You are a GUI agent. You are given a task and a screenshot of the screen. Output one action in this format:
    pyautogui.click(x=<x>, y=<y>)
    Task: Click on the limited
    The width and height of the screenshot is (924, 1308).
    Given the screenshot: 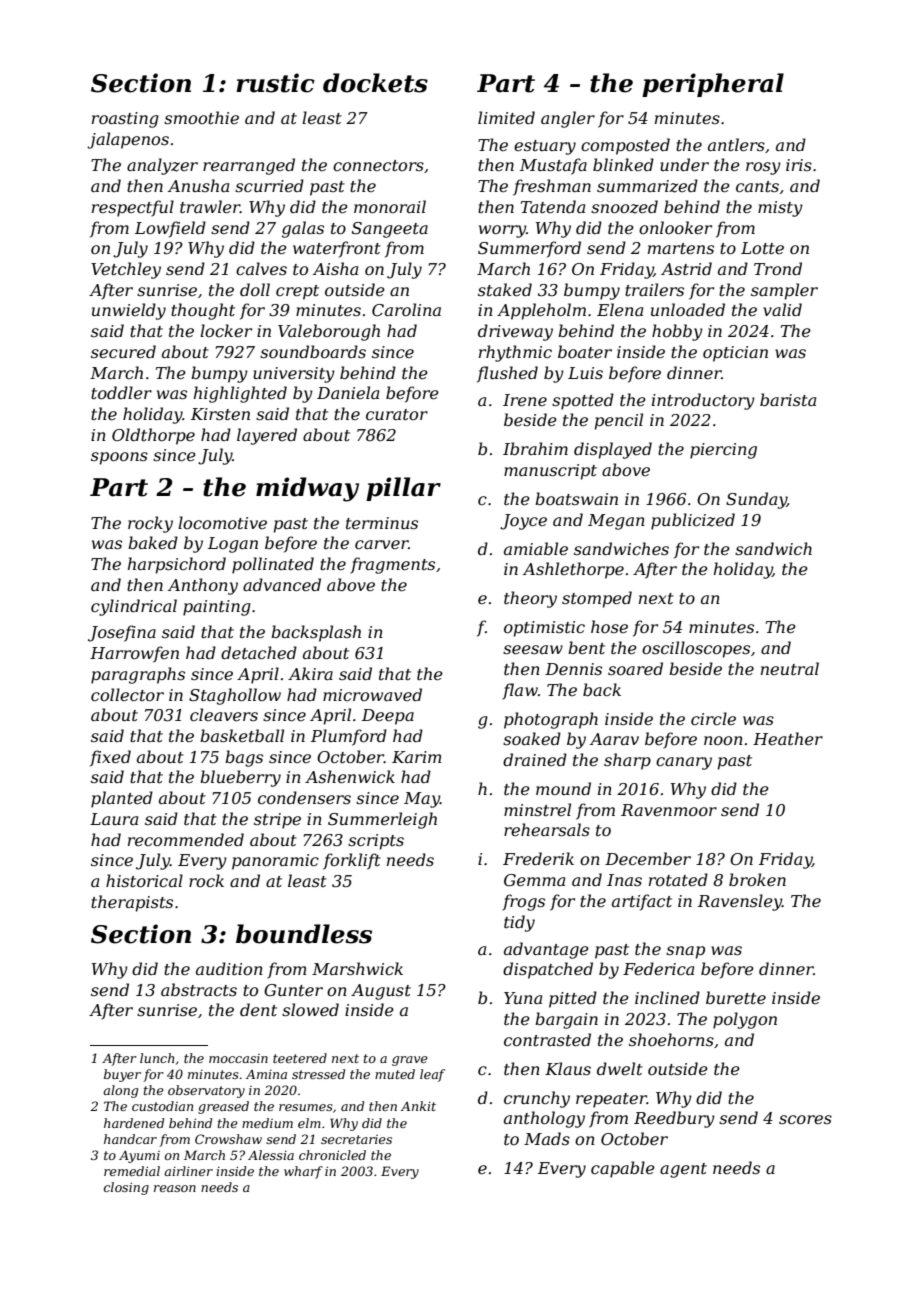 What is the action you would take?
    pyautogui.click(x=506, y=117)
